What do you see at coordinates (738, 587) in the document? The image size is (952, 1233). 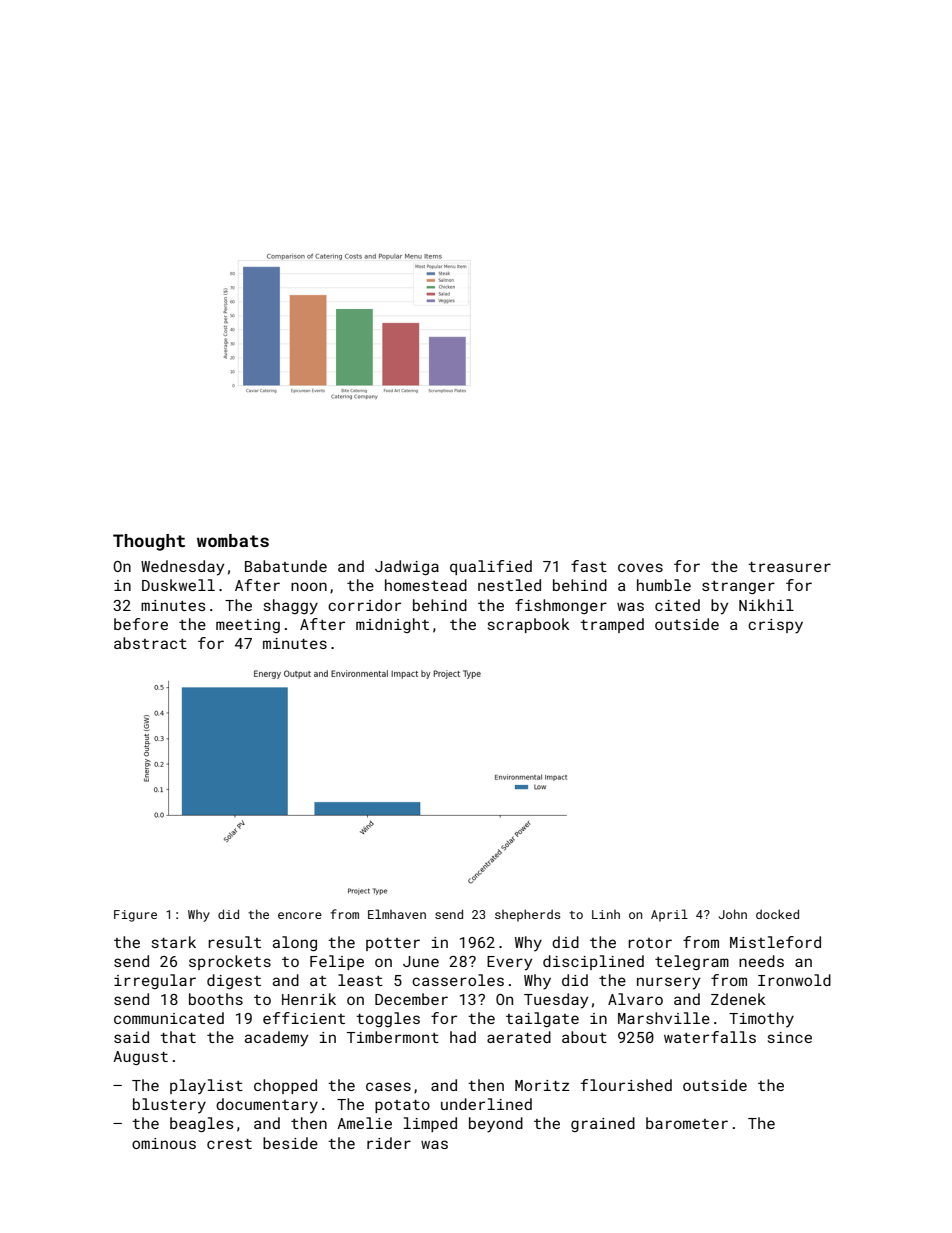 I see `stranger` at bounding box center [738, 587].
